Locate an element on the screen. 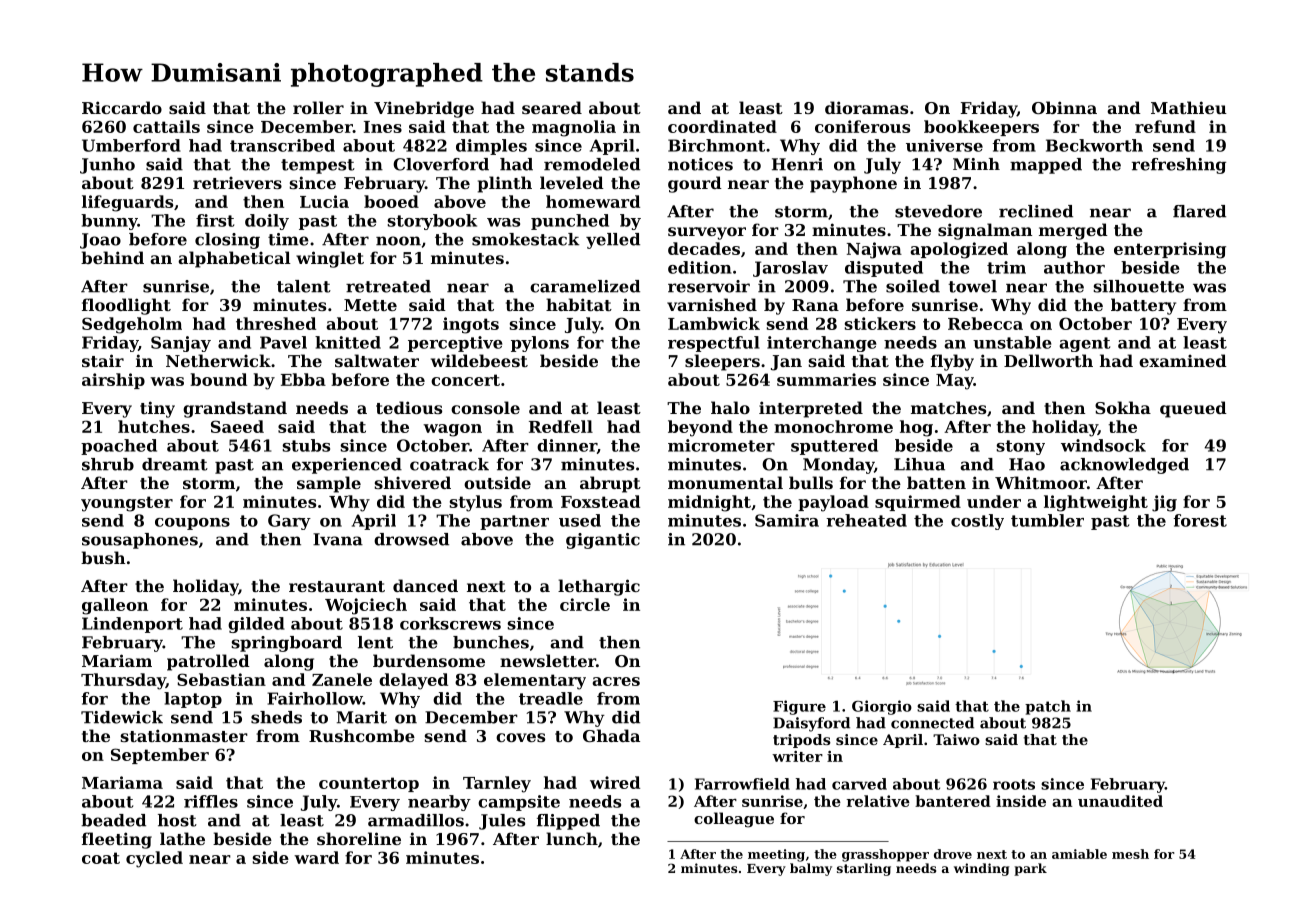 This screenshot has width=1308, height=924. corkscrews is located at coordinates (450, 623).
